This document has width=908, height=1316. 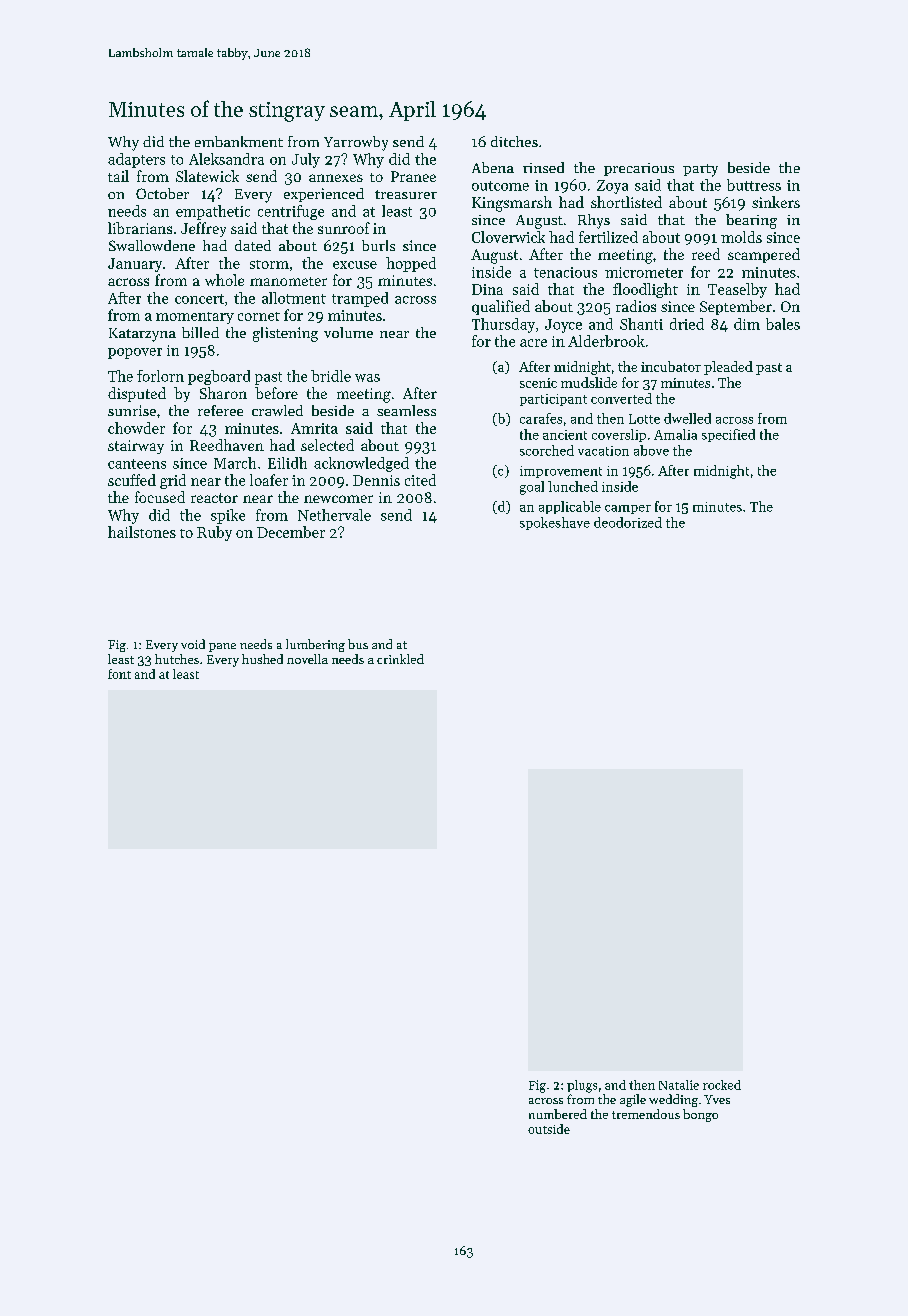 I want to click on ditches, so click(x=514, y=141).
